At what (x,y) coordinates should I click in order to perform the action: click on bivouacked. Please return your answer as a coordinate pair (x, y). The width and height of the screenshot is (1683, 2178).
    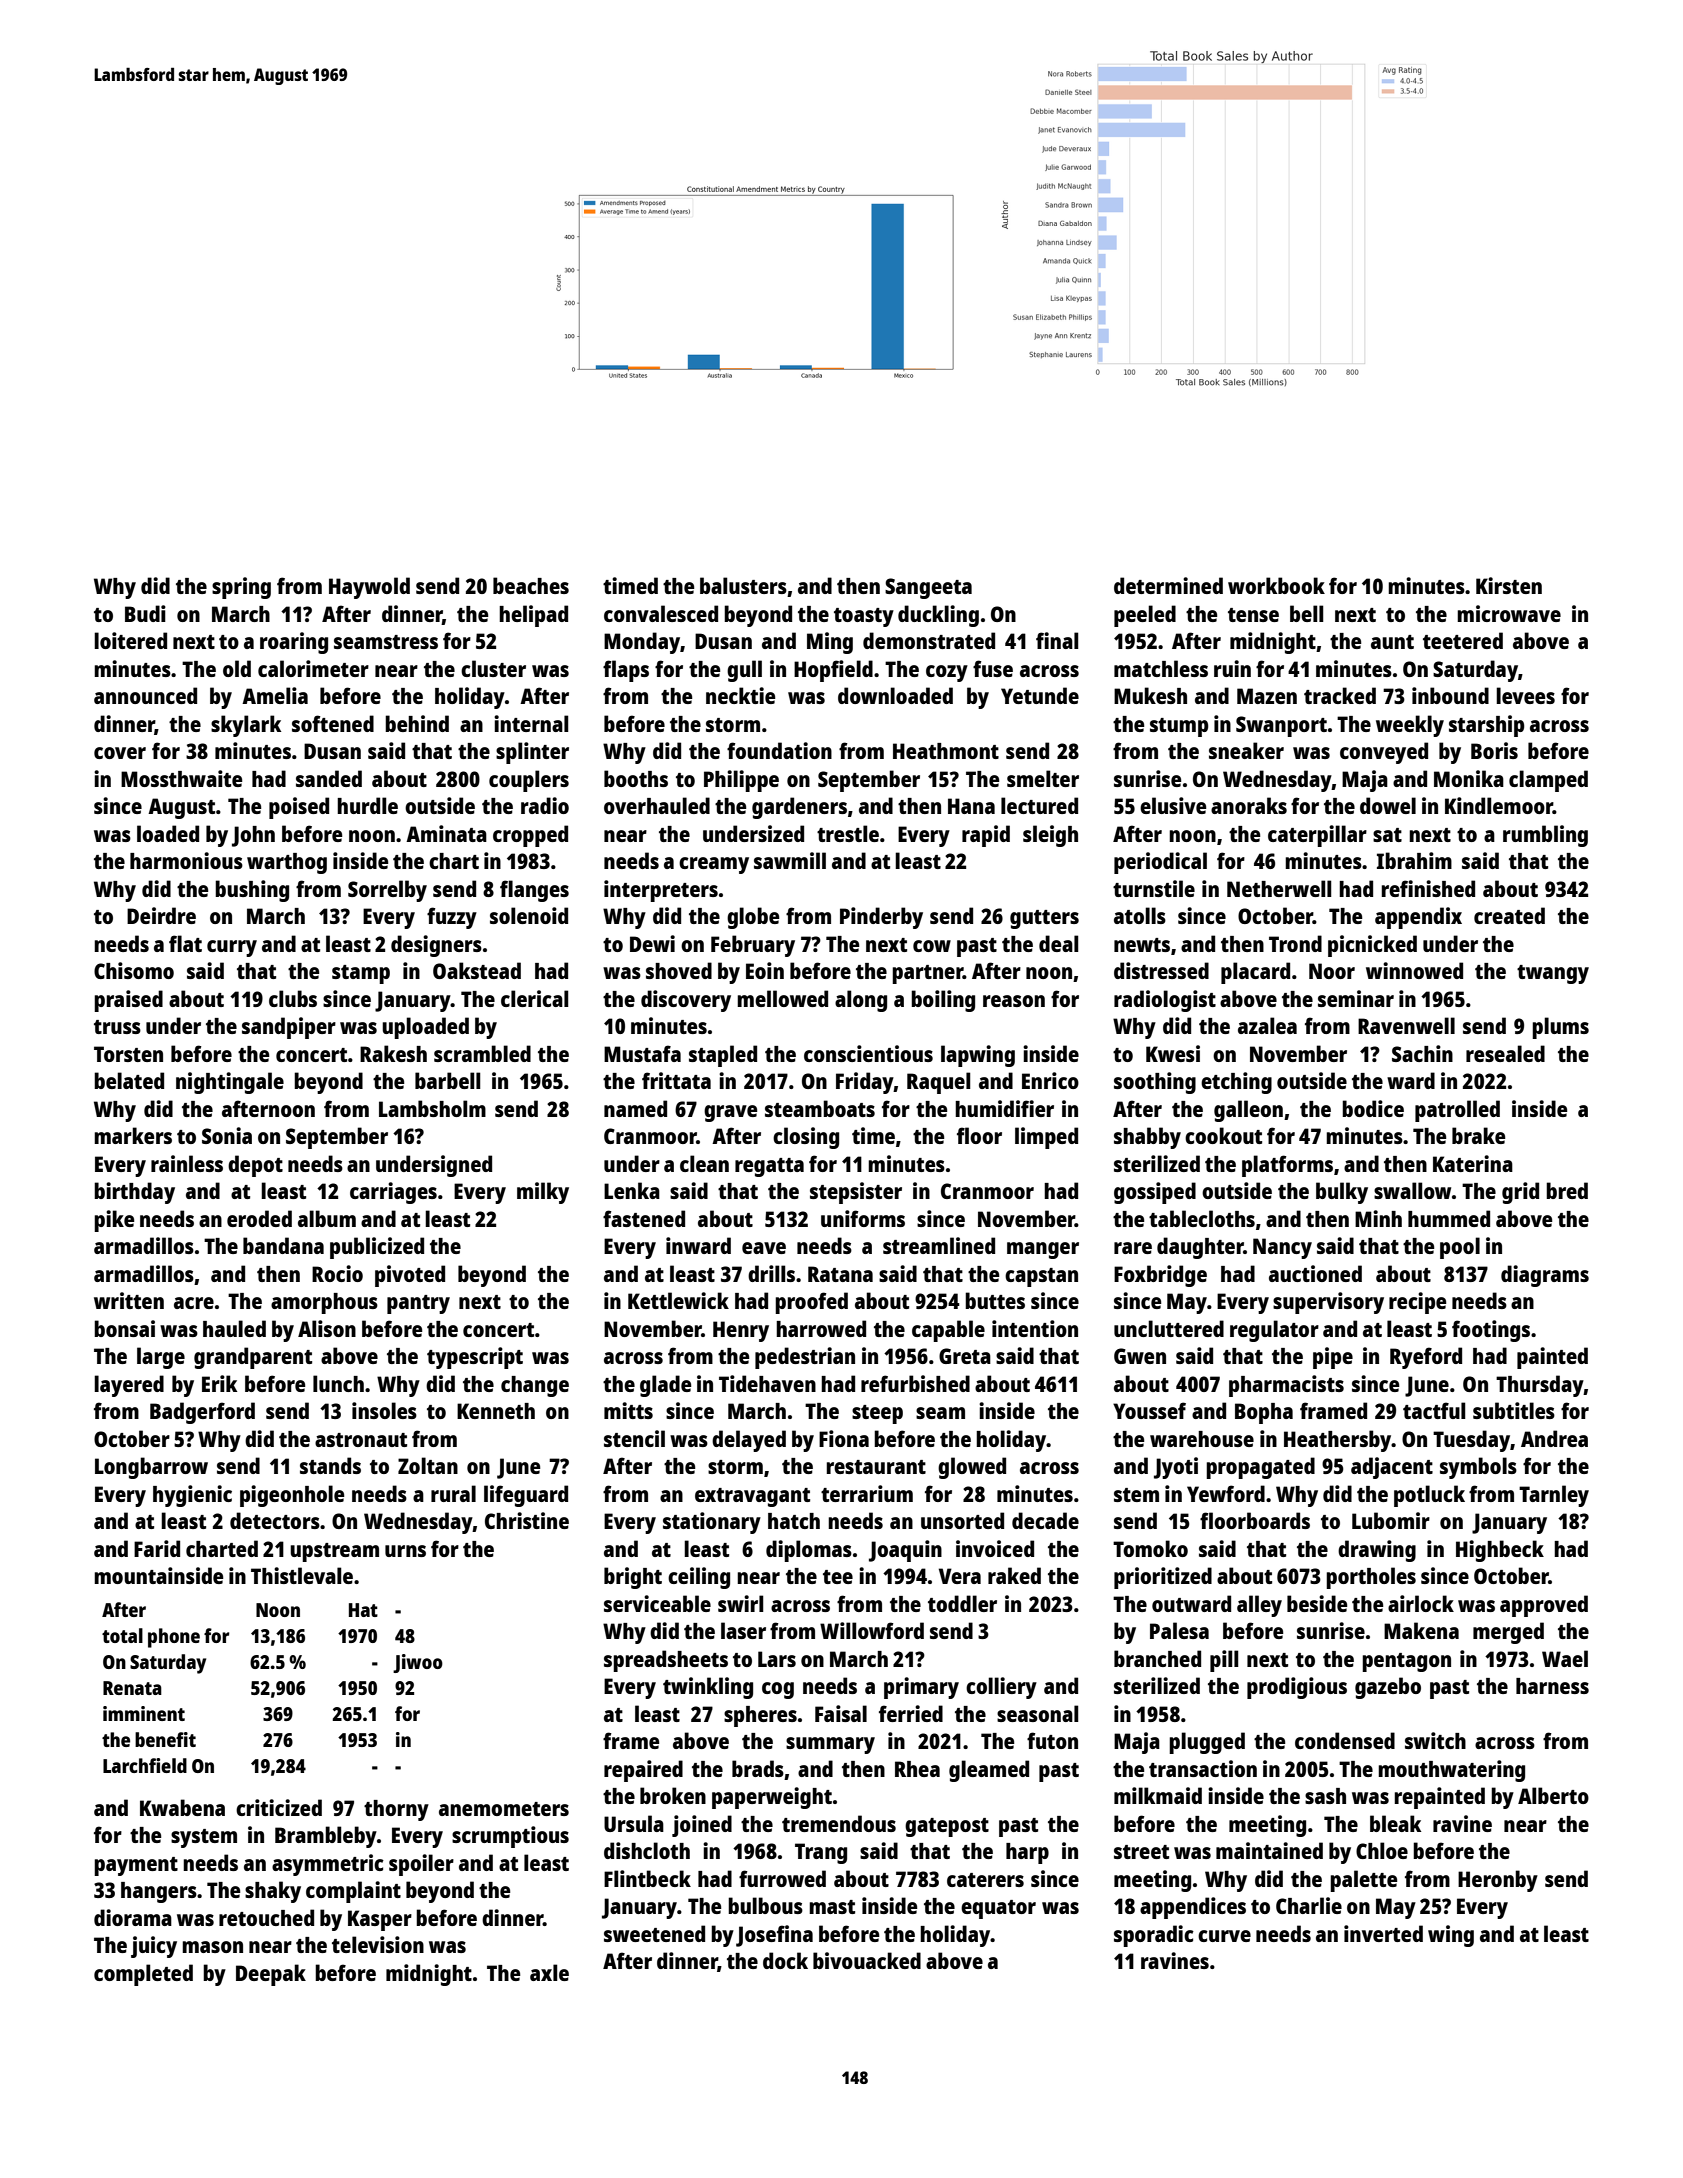
    Looking at the image, I should click on (867, 1960).
